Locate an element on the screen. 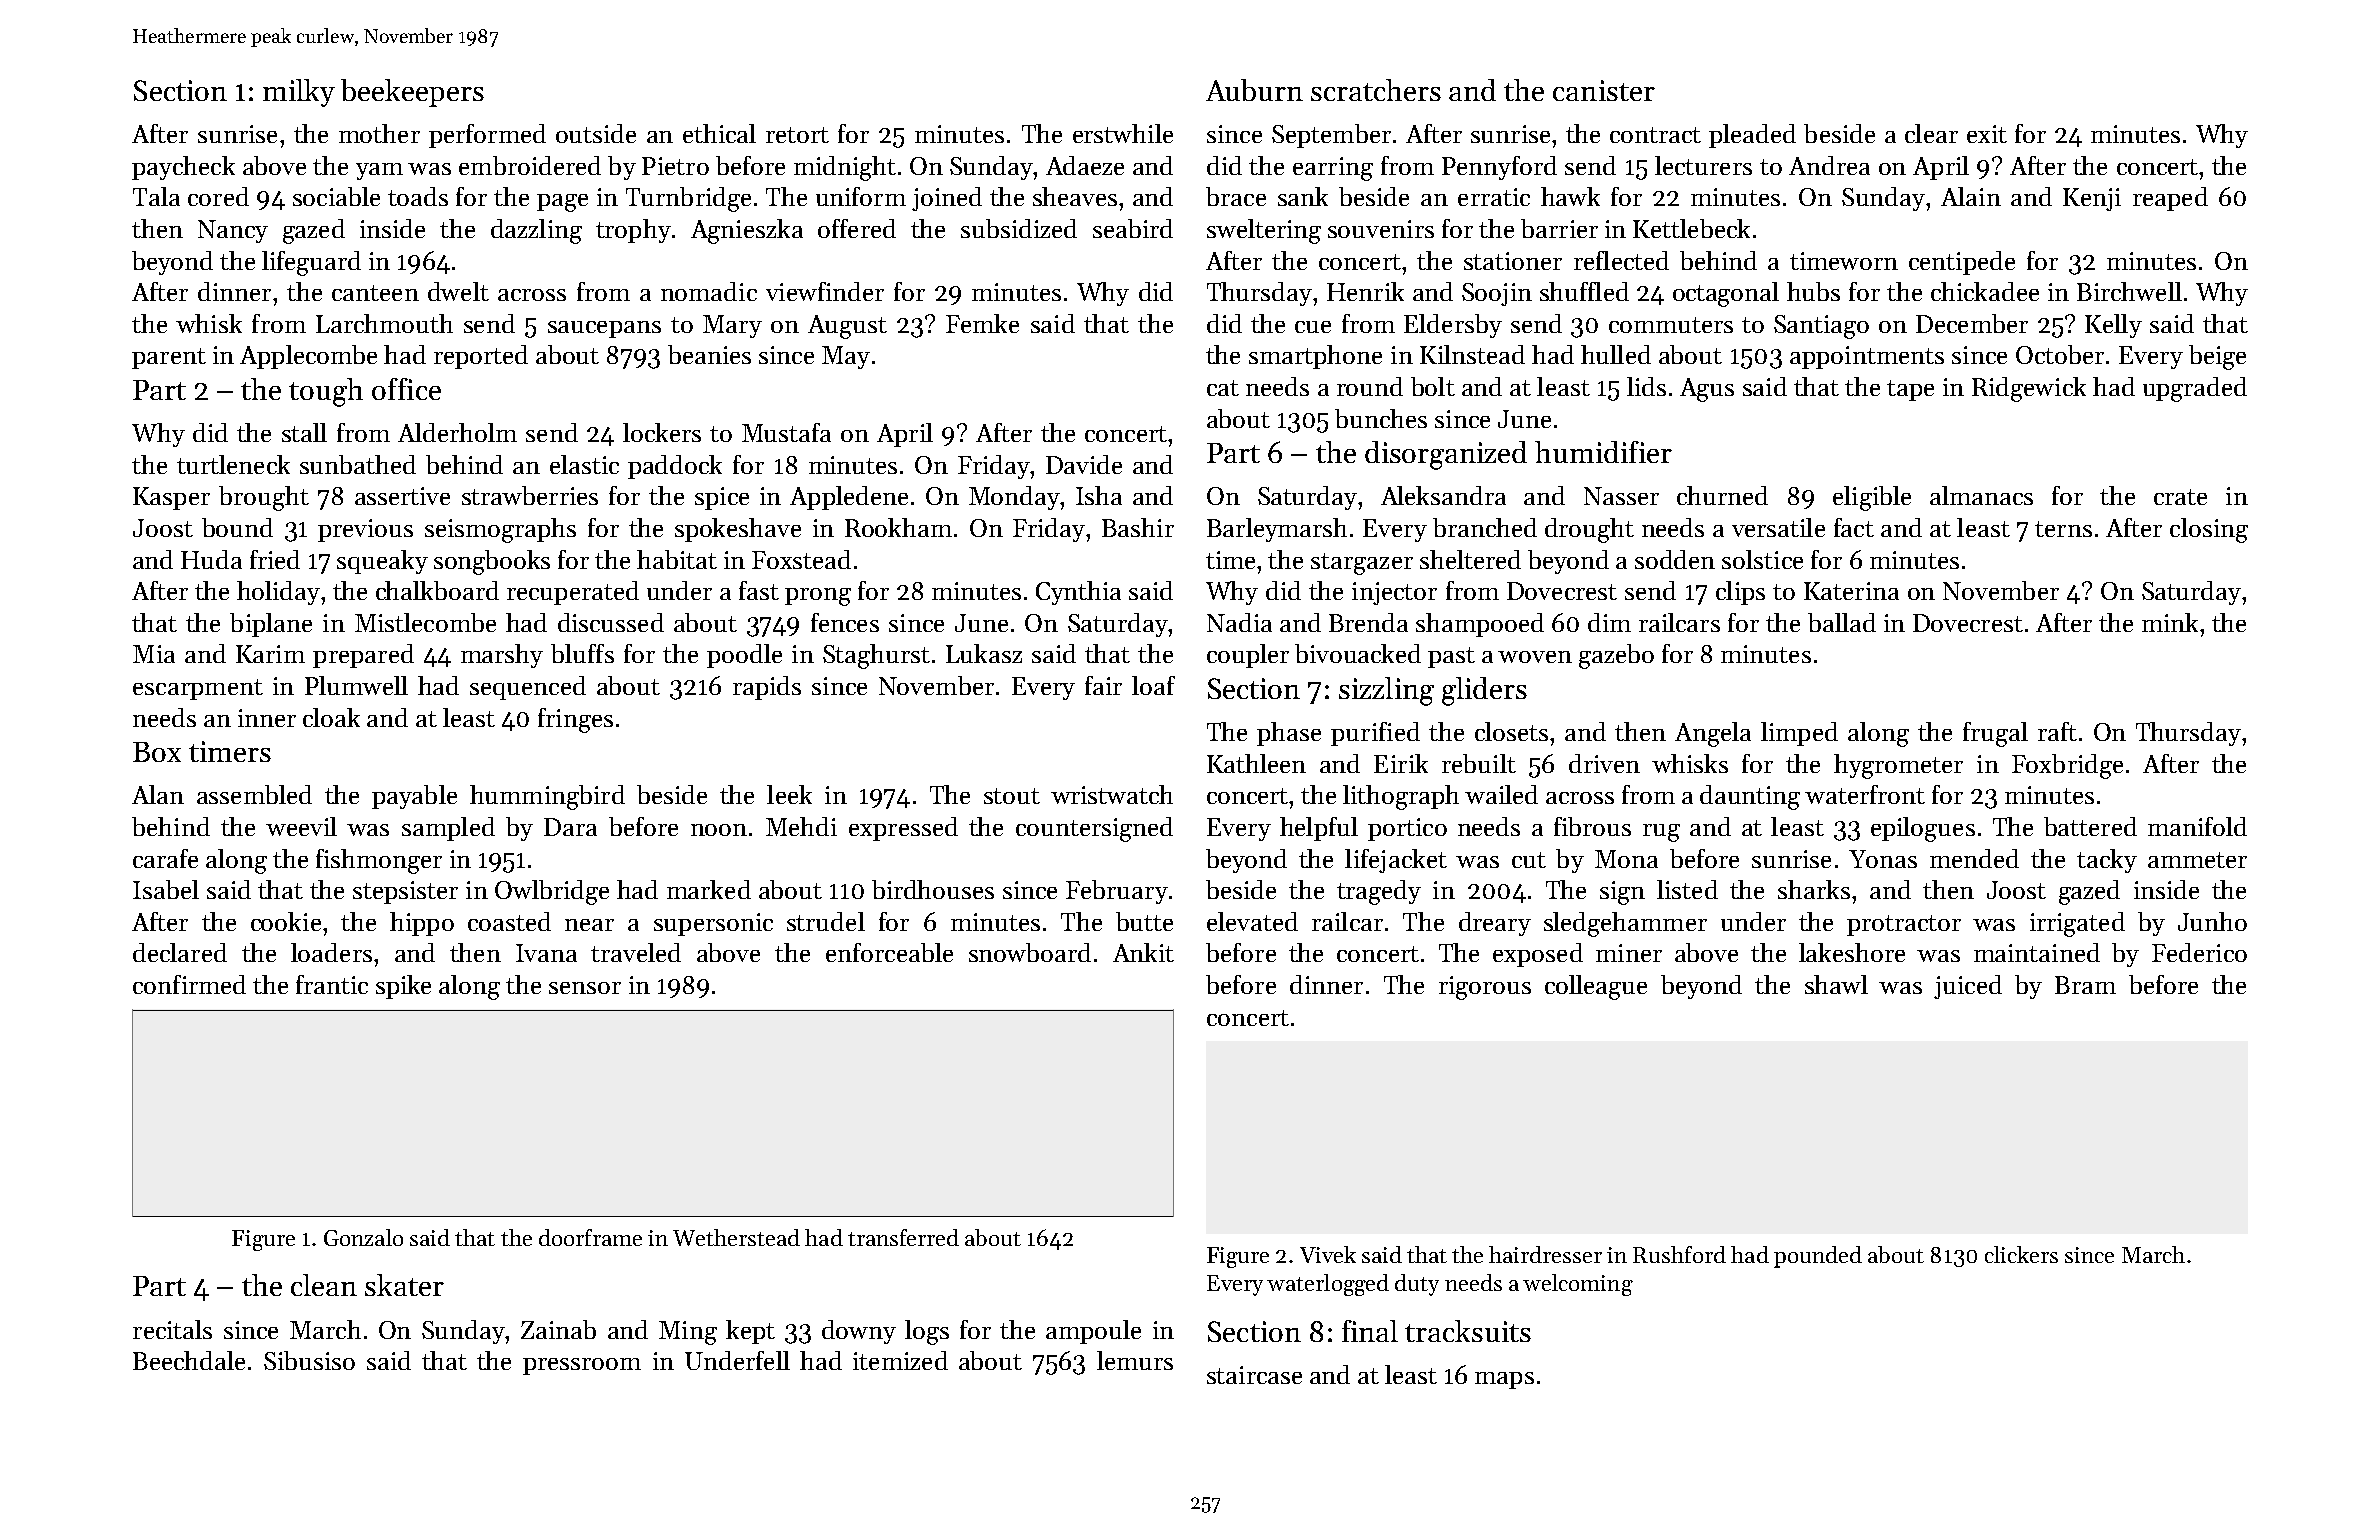  Gonzalo is located at coordinates (363, 1237).
